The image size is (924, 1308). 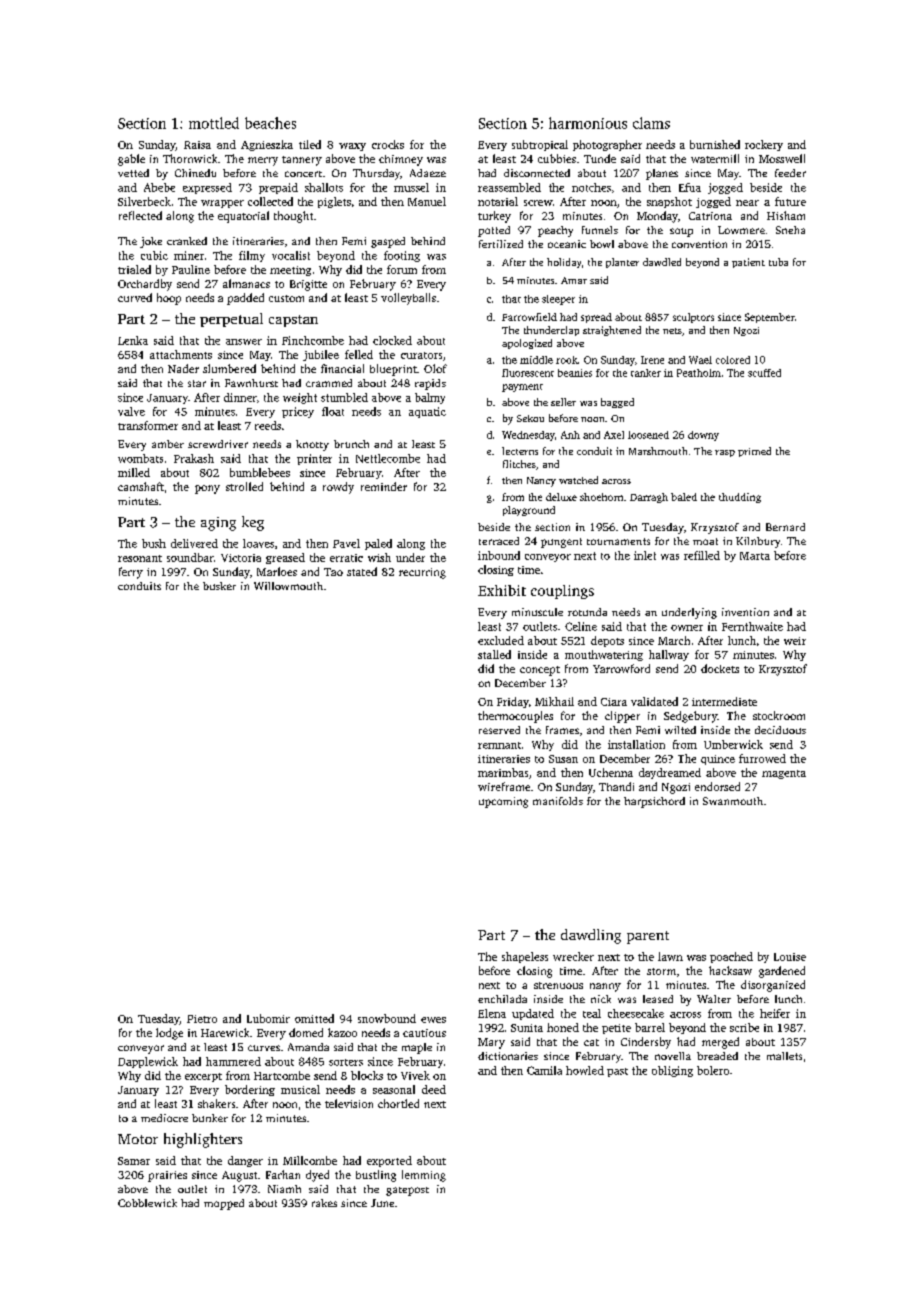 I want to click on subtropical, so click(x=540, y=145).
